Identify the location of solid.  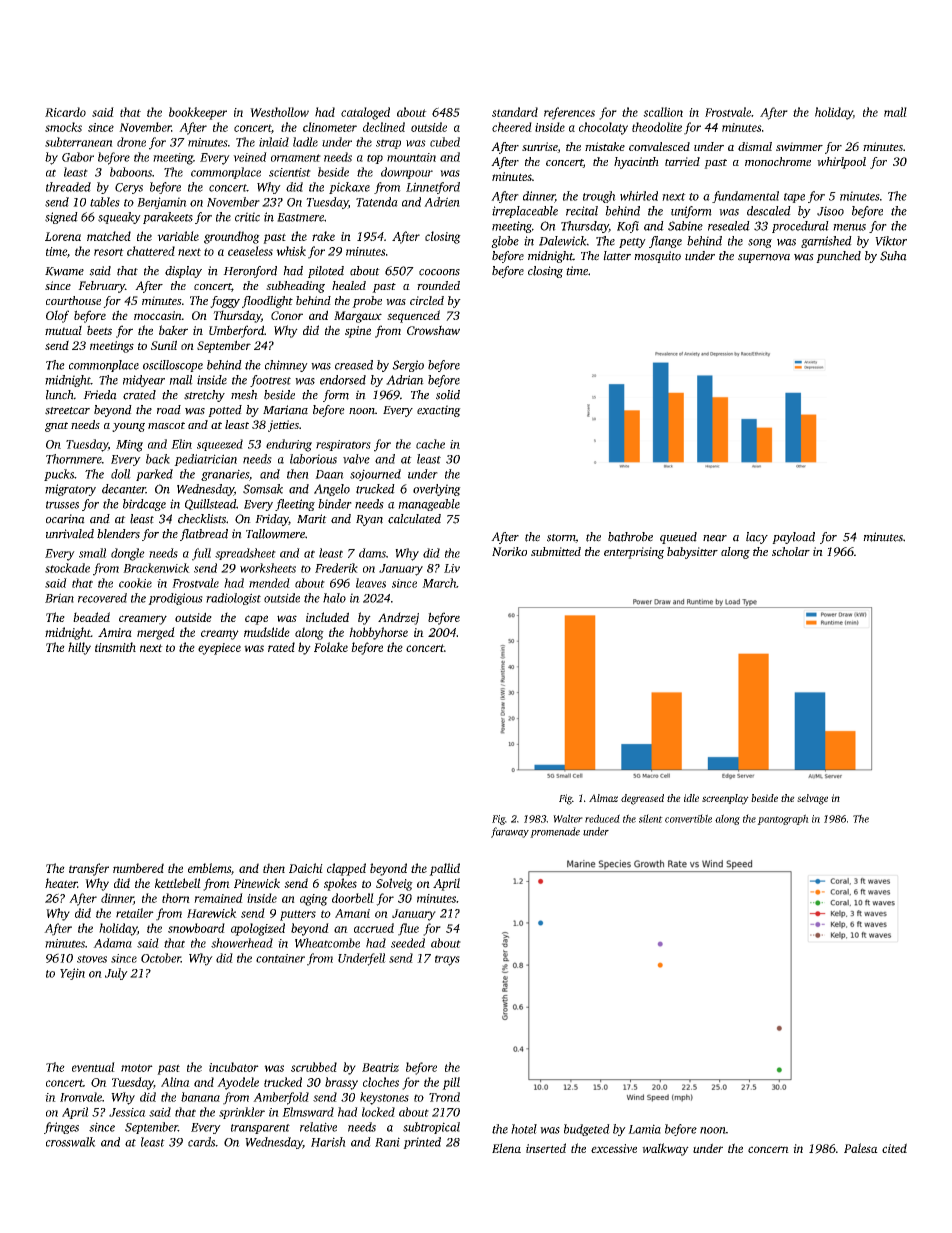
(448, 395).
